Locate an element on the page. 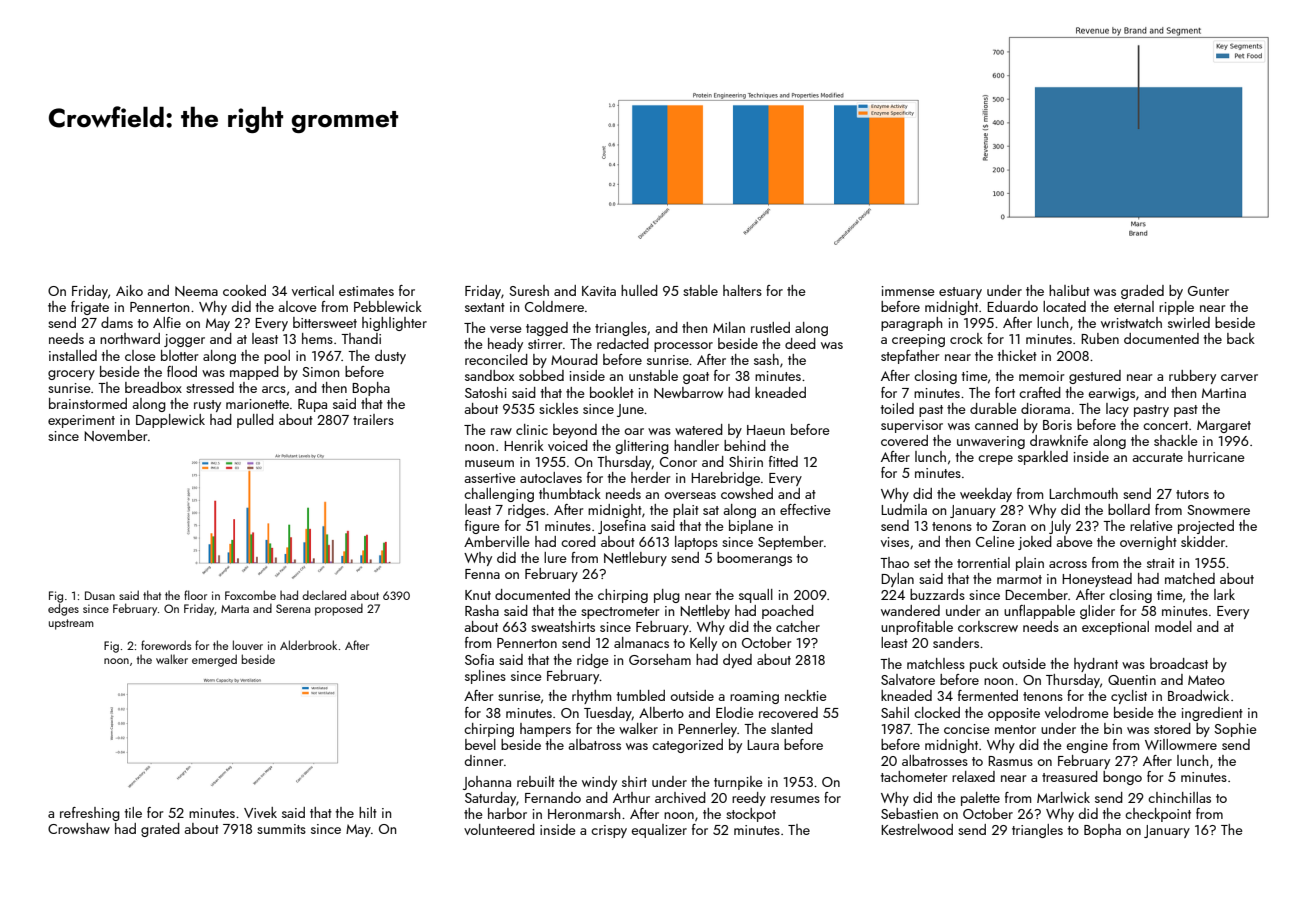 This image has width=1308, height=924. emerged is located at coordinates (214, 660).
